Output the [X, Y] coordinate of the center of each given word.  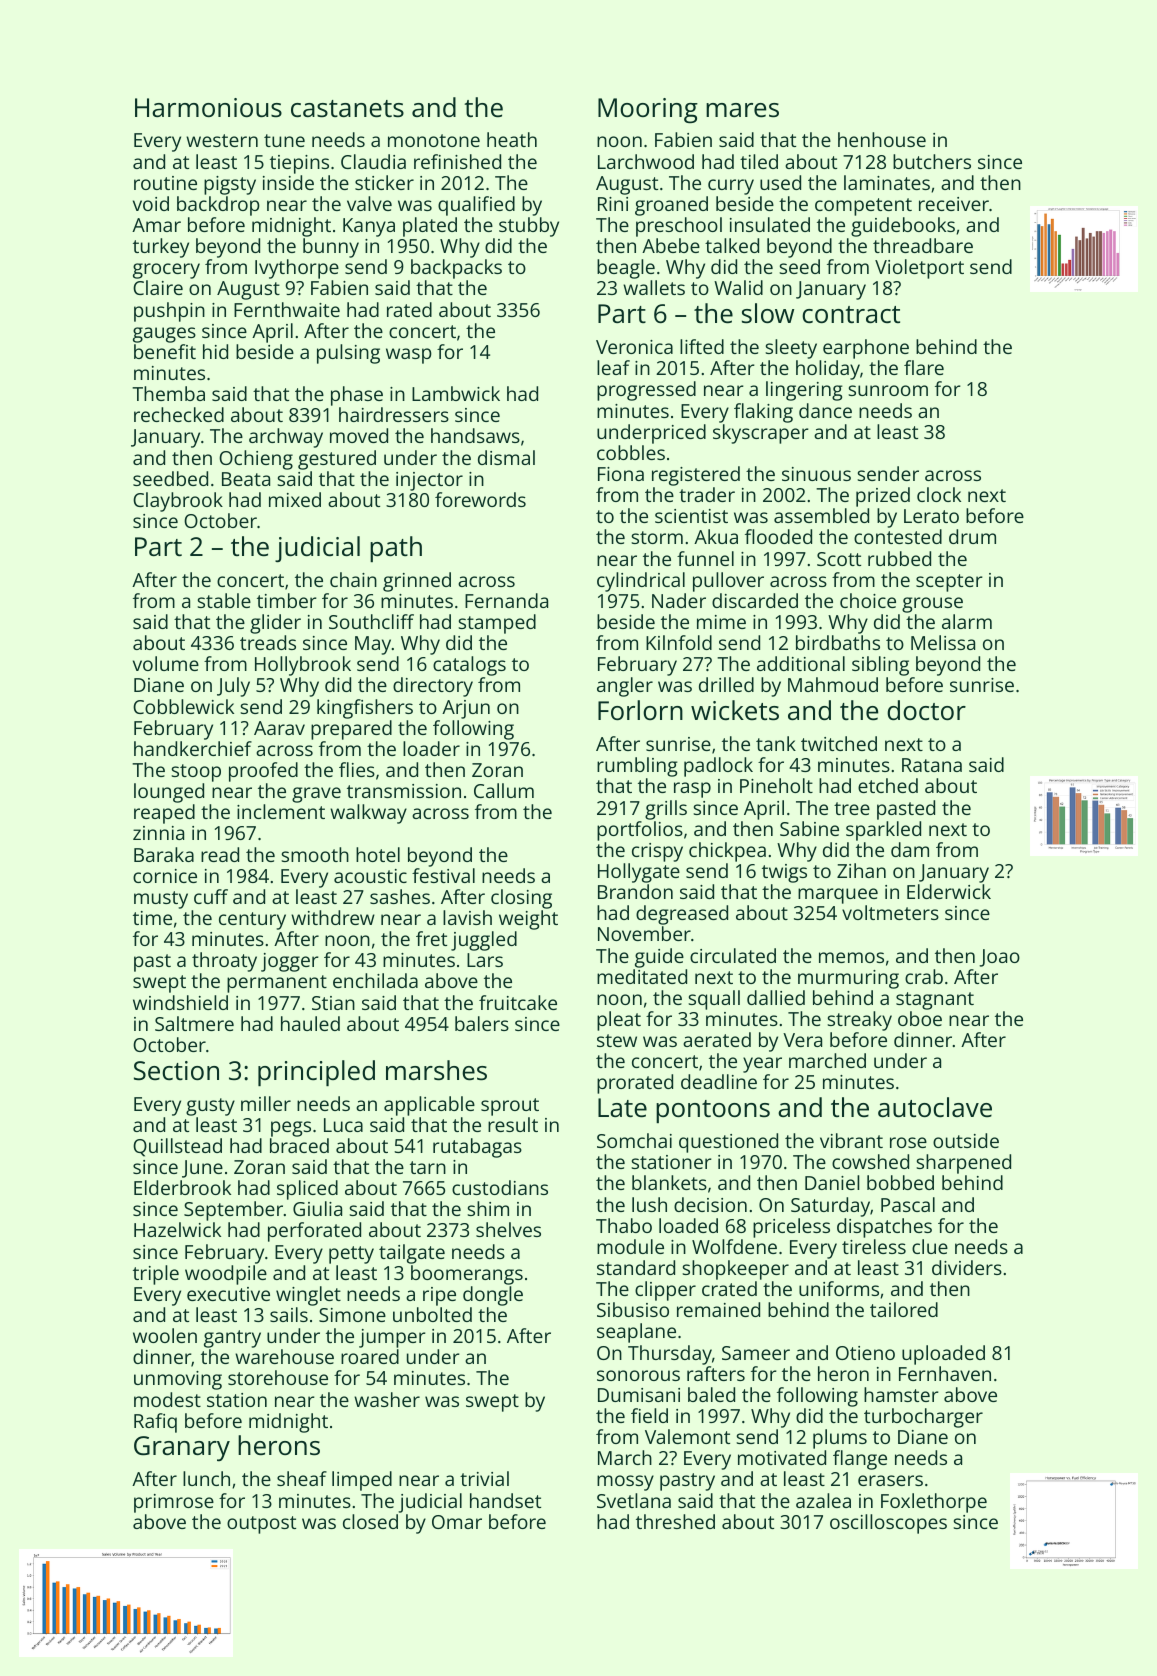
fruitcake [518, 1002]
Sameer [756, 1353]
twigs [784, 873]
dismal [506, 457]
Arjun [466, 709]
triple [156, 1275]
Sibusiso [633, 1309]
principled [316, 1073]
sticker [384, 182]
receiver [954, 204]
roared [370, 1356]
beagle [626, 269]
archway [286, 438]
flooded [778, 536]
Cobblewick [183, 706]
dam [910, 849]
